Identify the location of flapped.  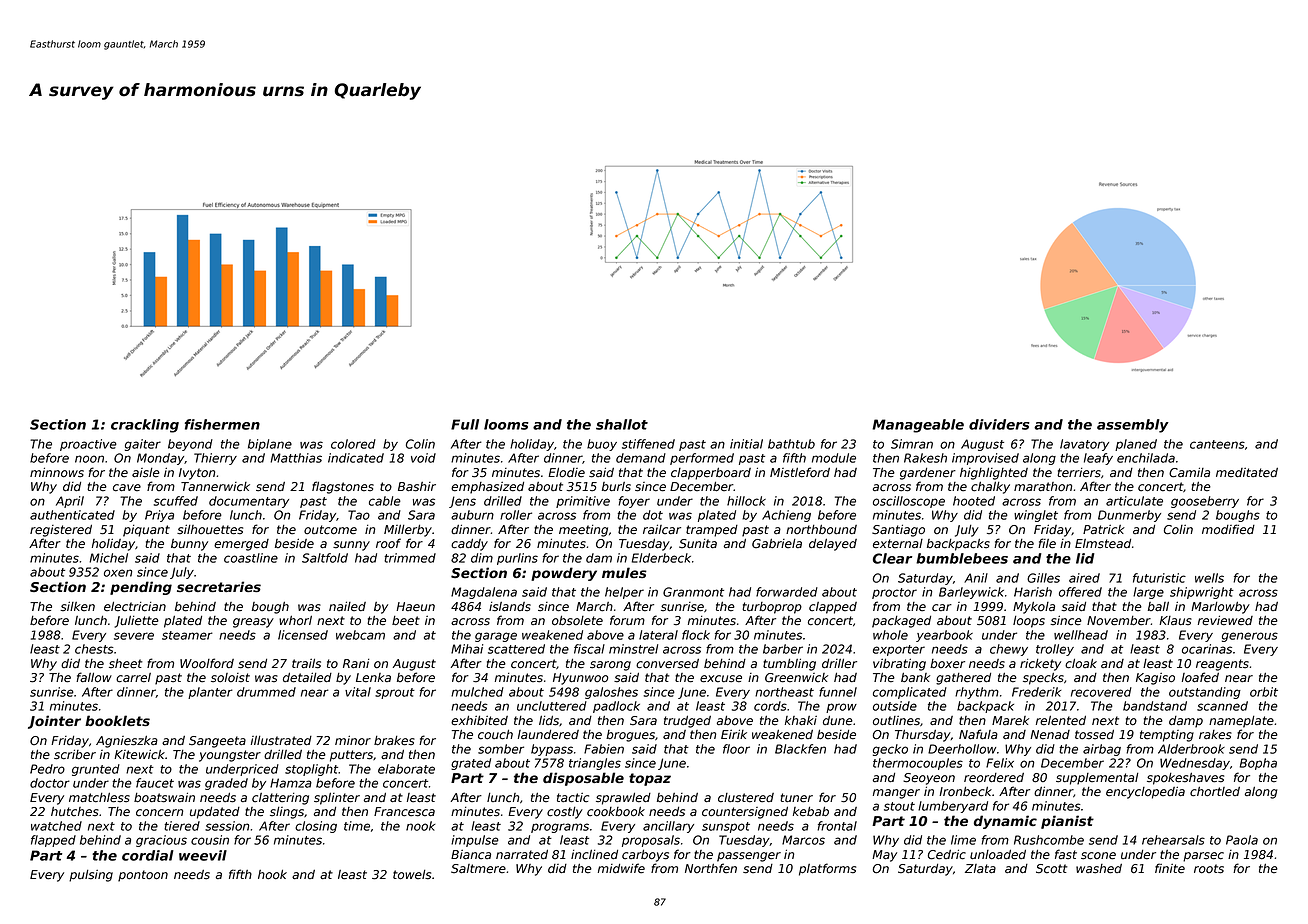
(53, 841).
